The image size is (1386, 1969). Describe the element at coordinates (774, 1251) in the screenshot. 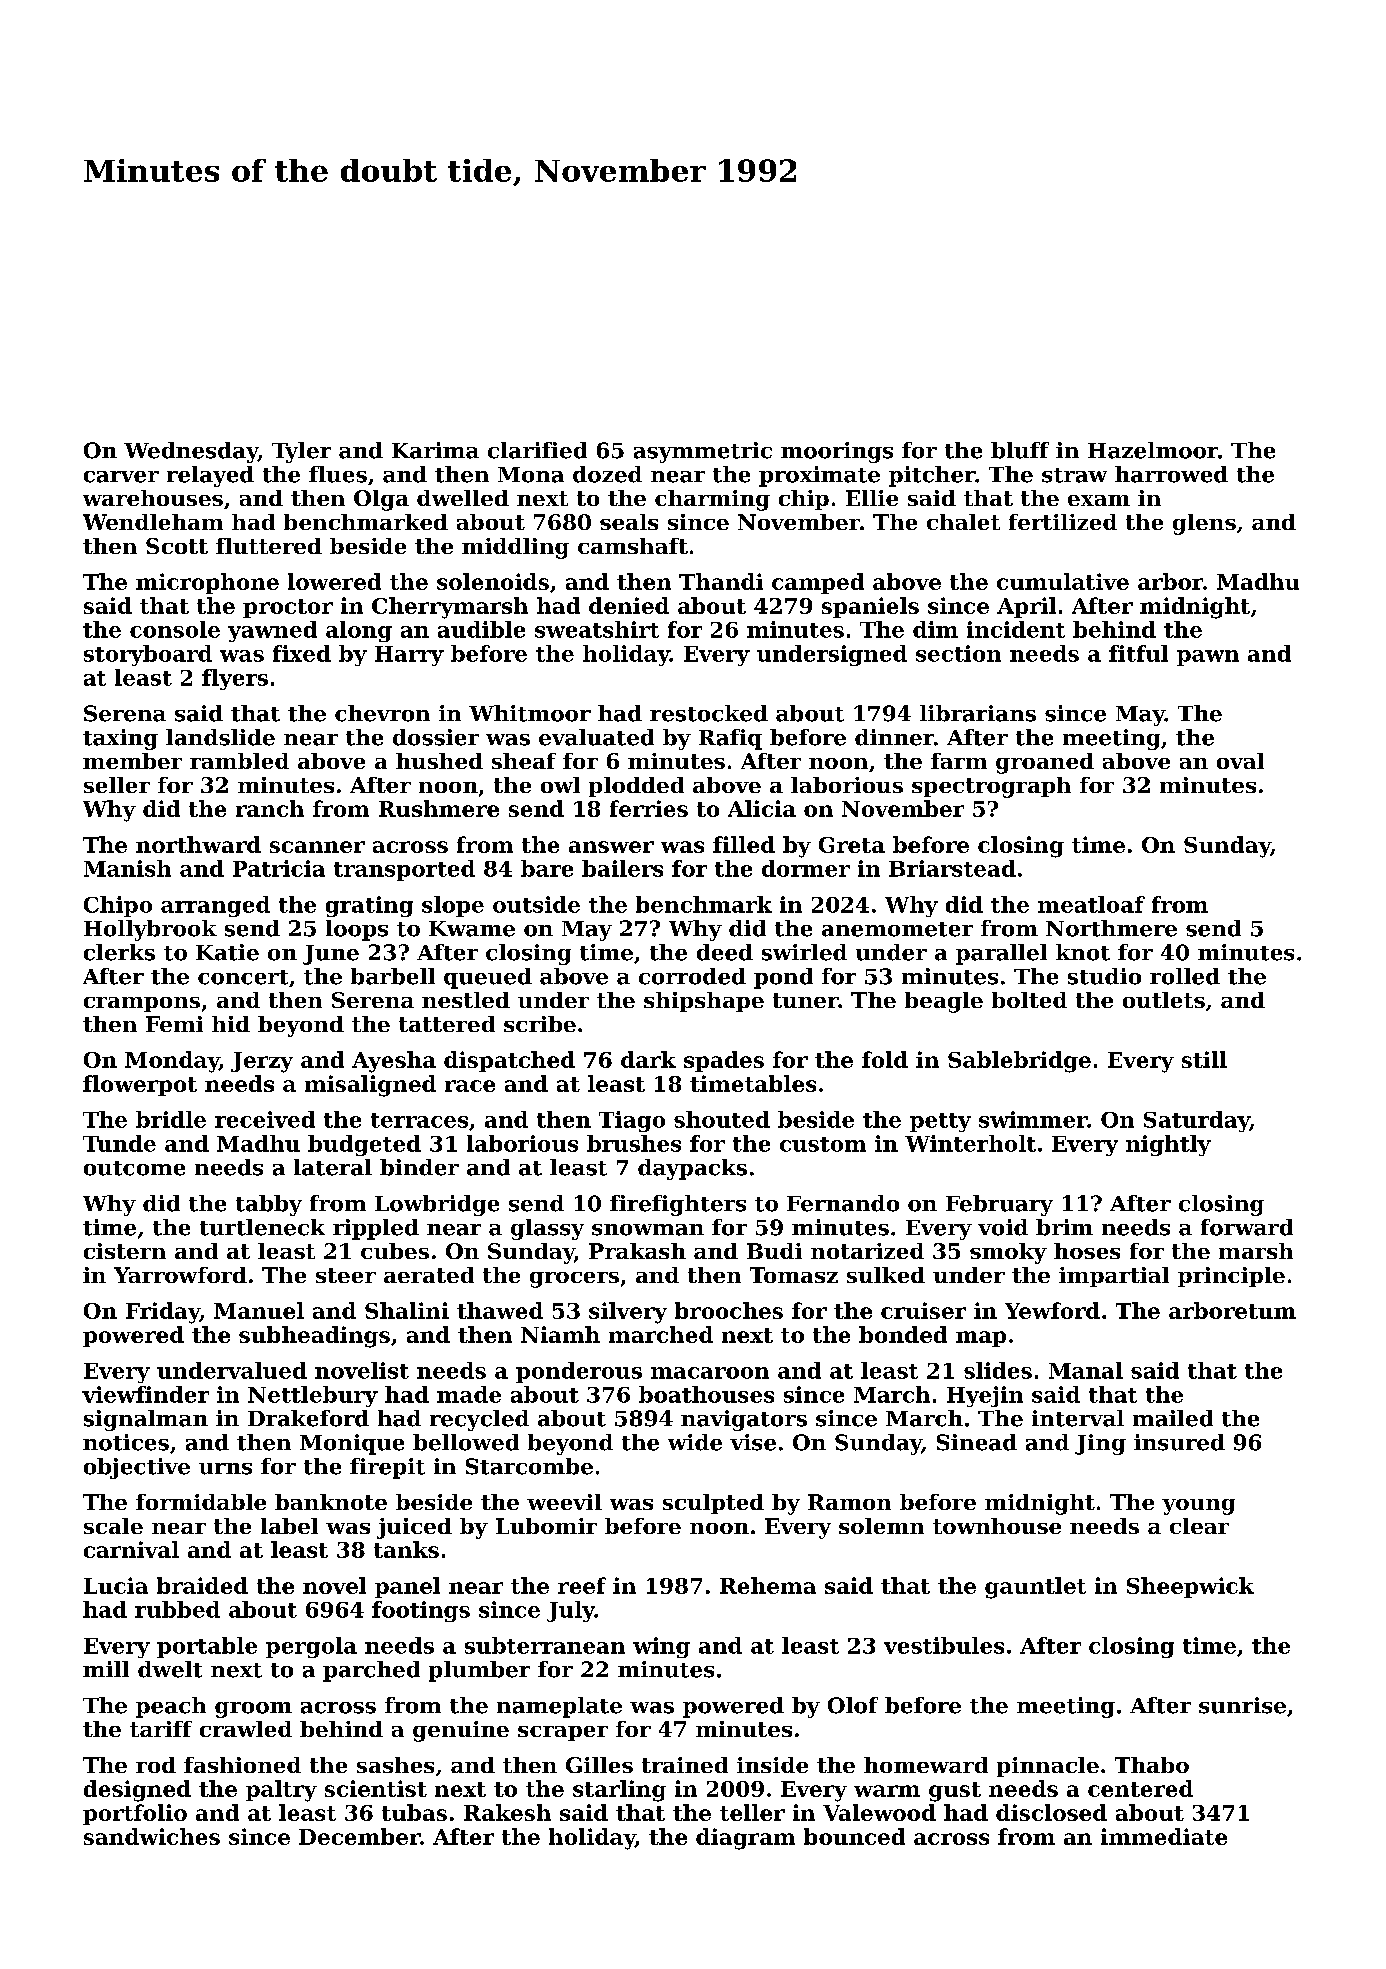

I see `Budi` at that location.
